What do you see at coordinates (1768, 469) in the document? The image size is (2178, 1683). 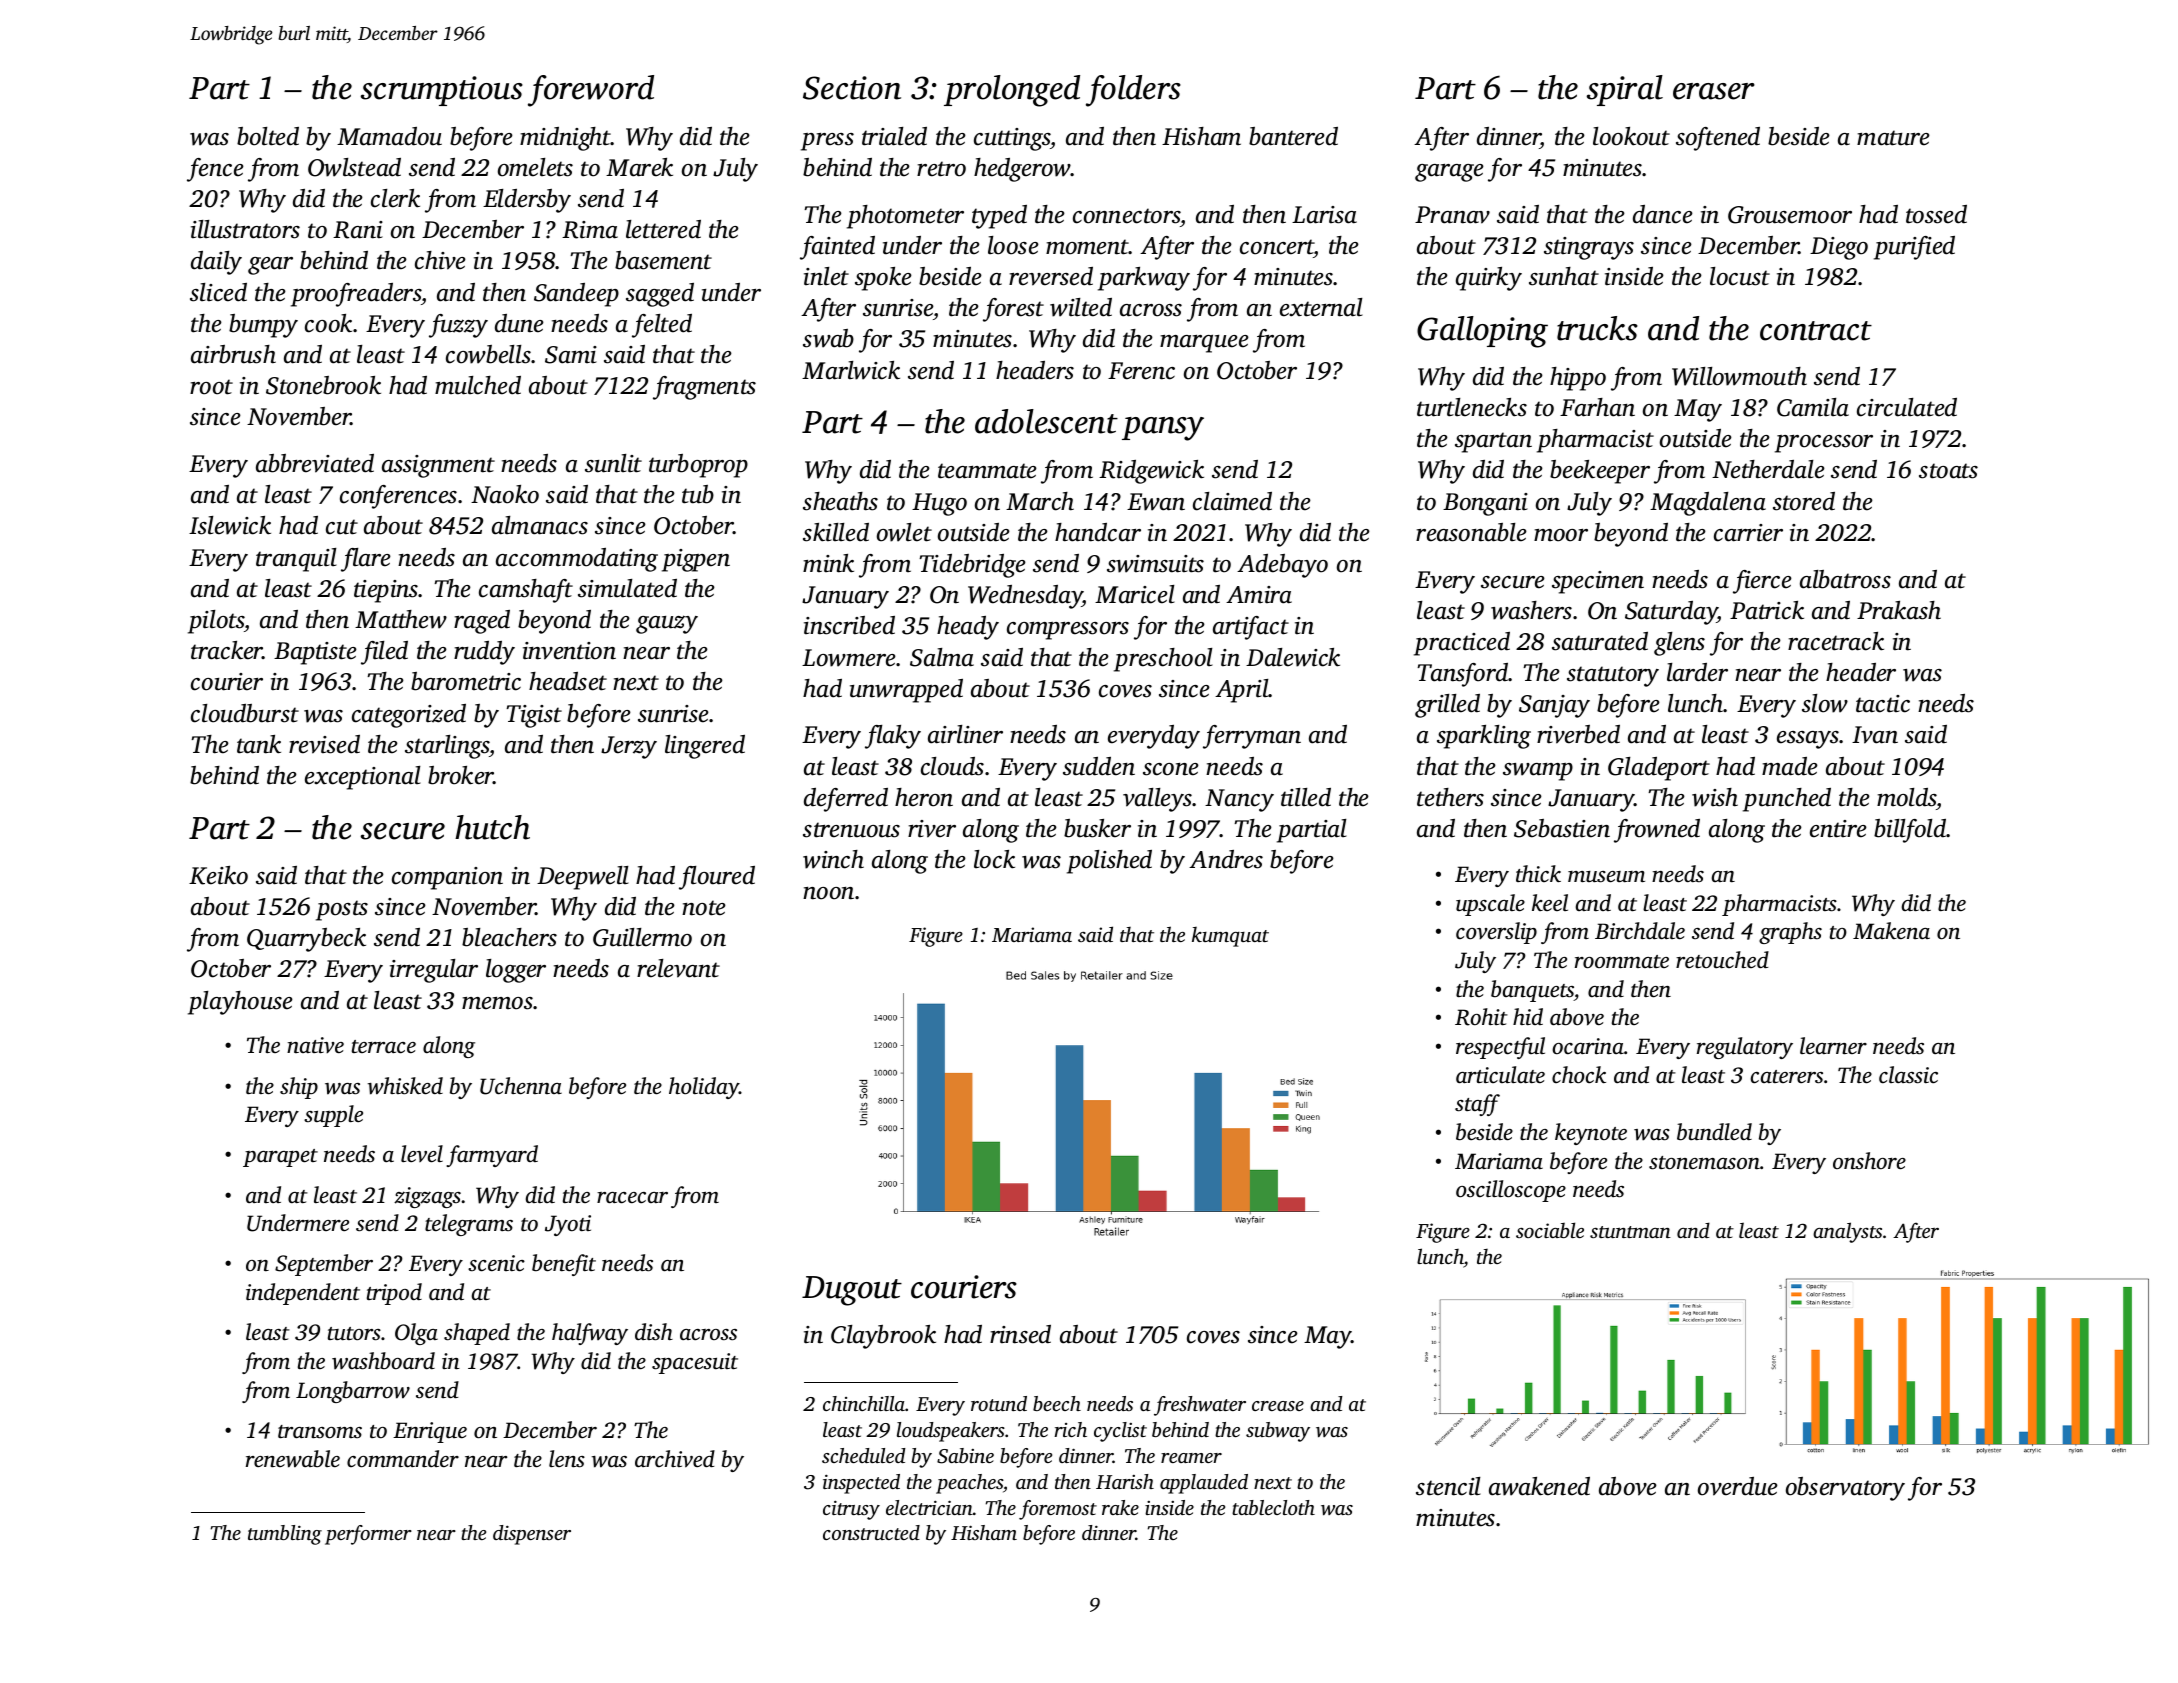 I see `Netherdale` at bounding box center [1768, 469].
